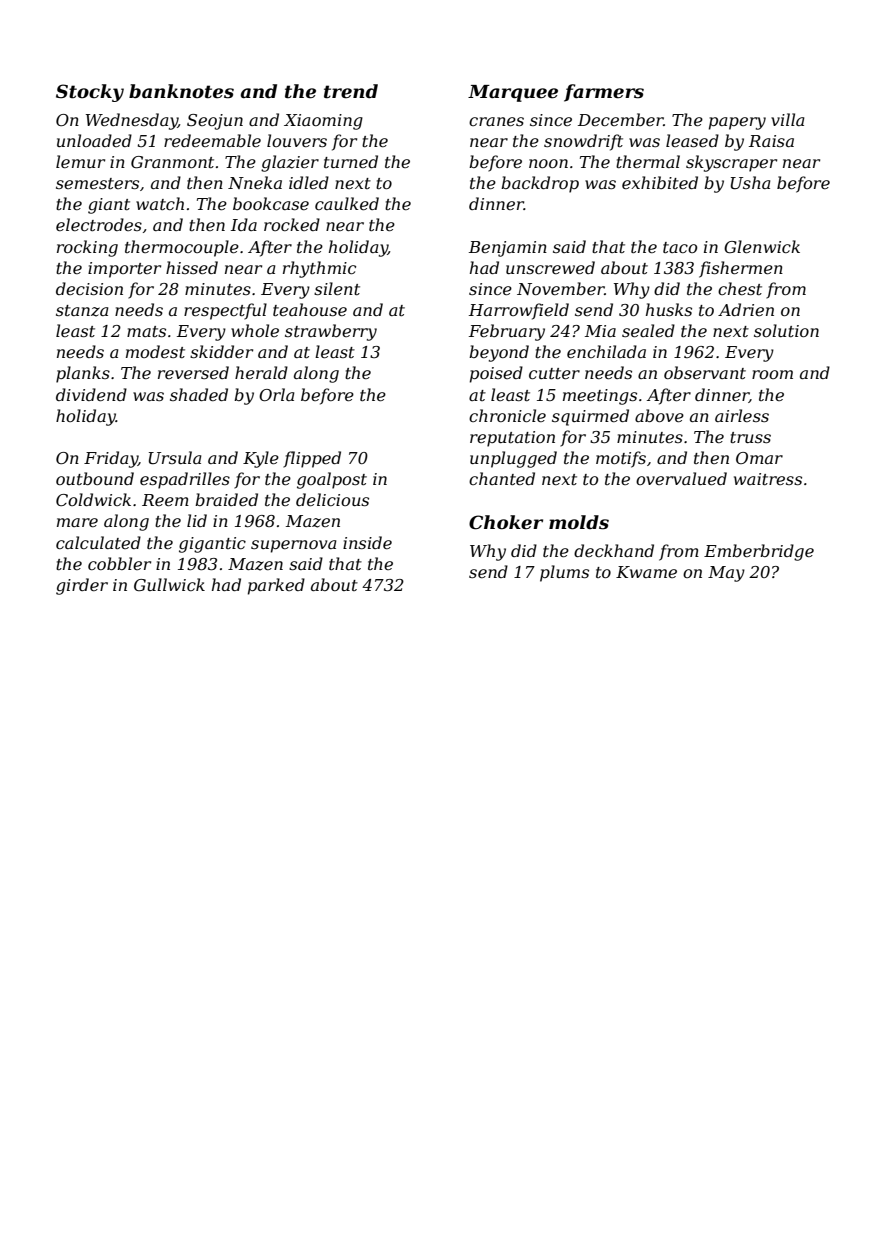  What do you see at coordinates (787, 119) in the document?
I see `villa` at bounding box center [787, 119].
